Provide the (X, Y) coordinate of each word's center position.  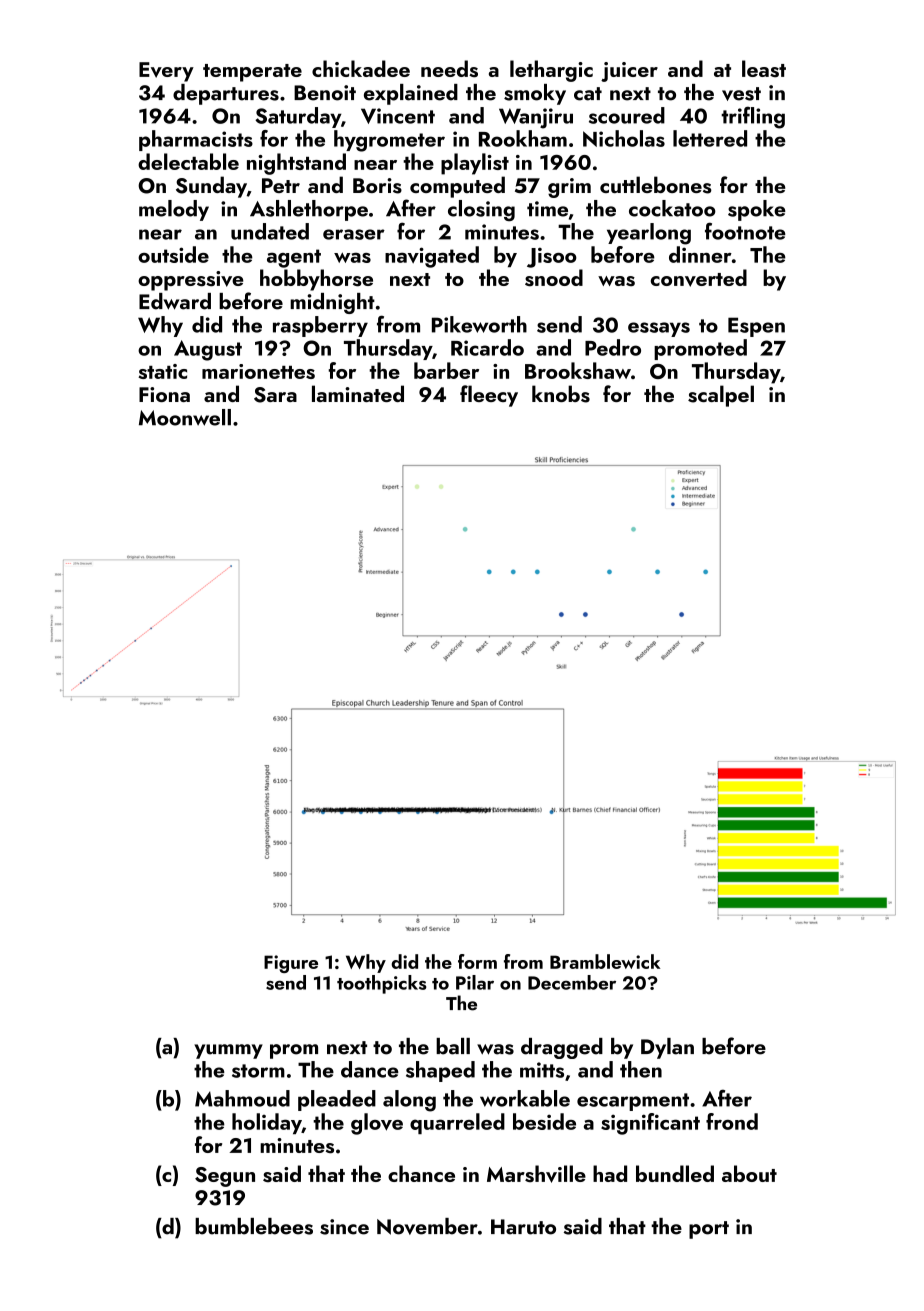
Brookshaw (578, 370)
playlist (475, 164)
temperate (252, 73)
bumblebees (254, 1226)
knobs (561, 394)
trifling (753, 117)
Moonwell (185, 417)
